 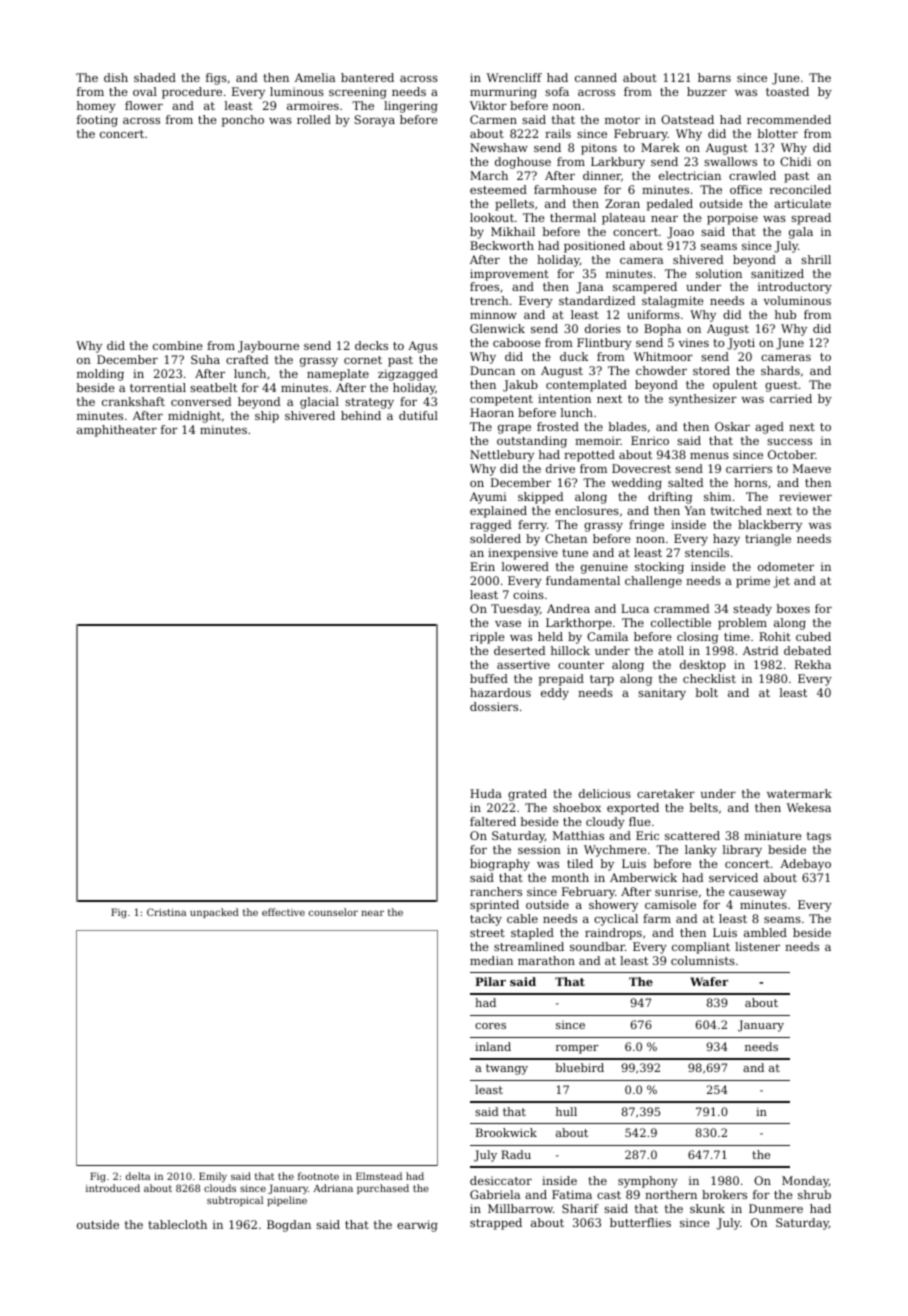 I want to click on tablecloth, so click(x=177, y=1224).
